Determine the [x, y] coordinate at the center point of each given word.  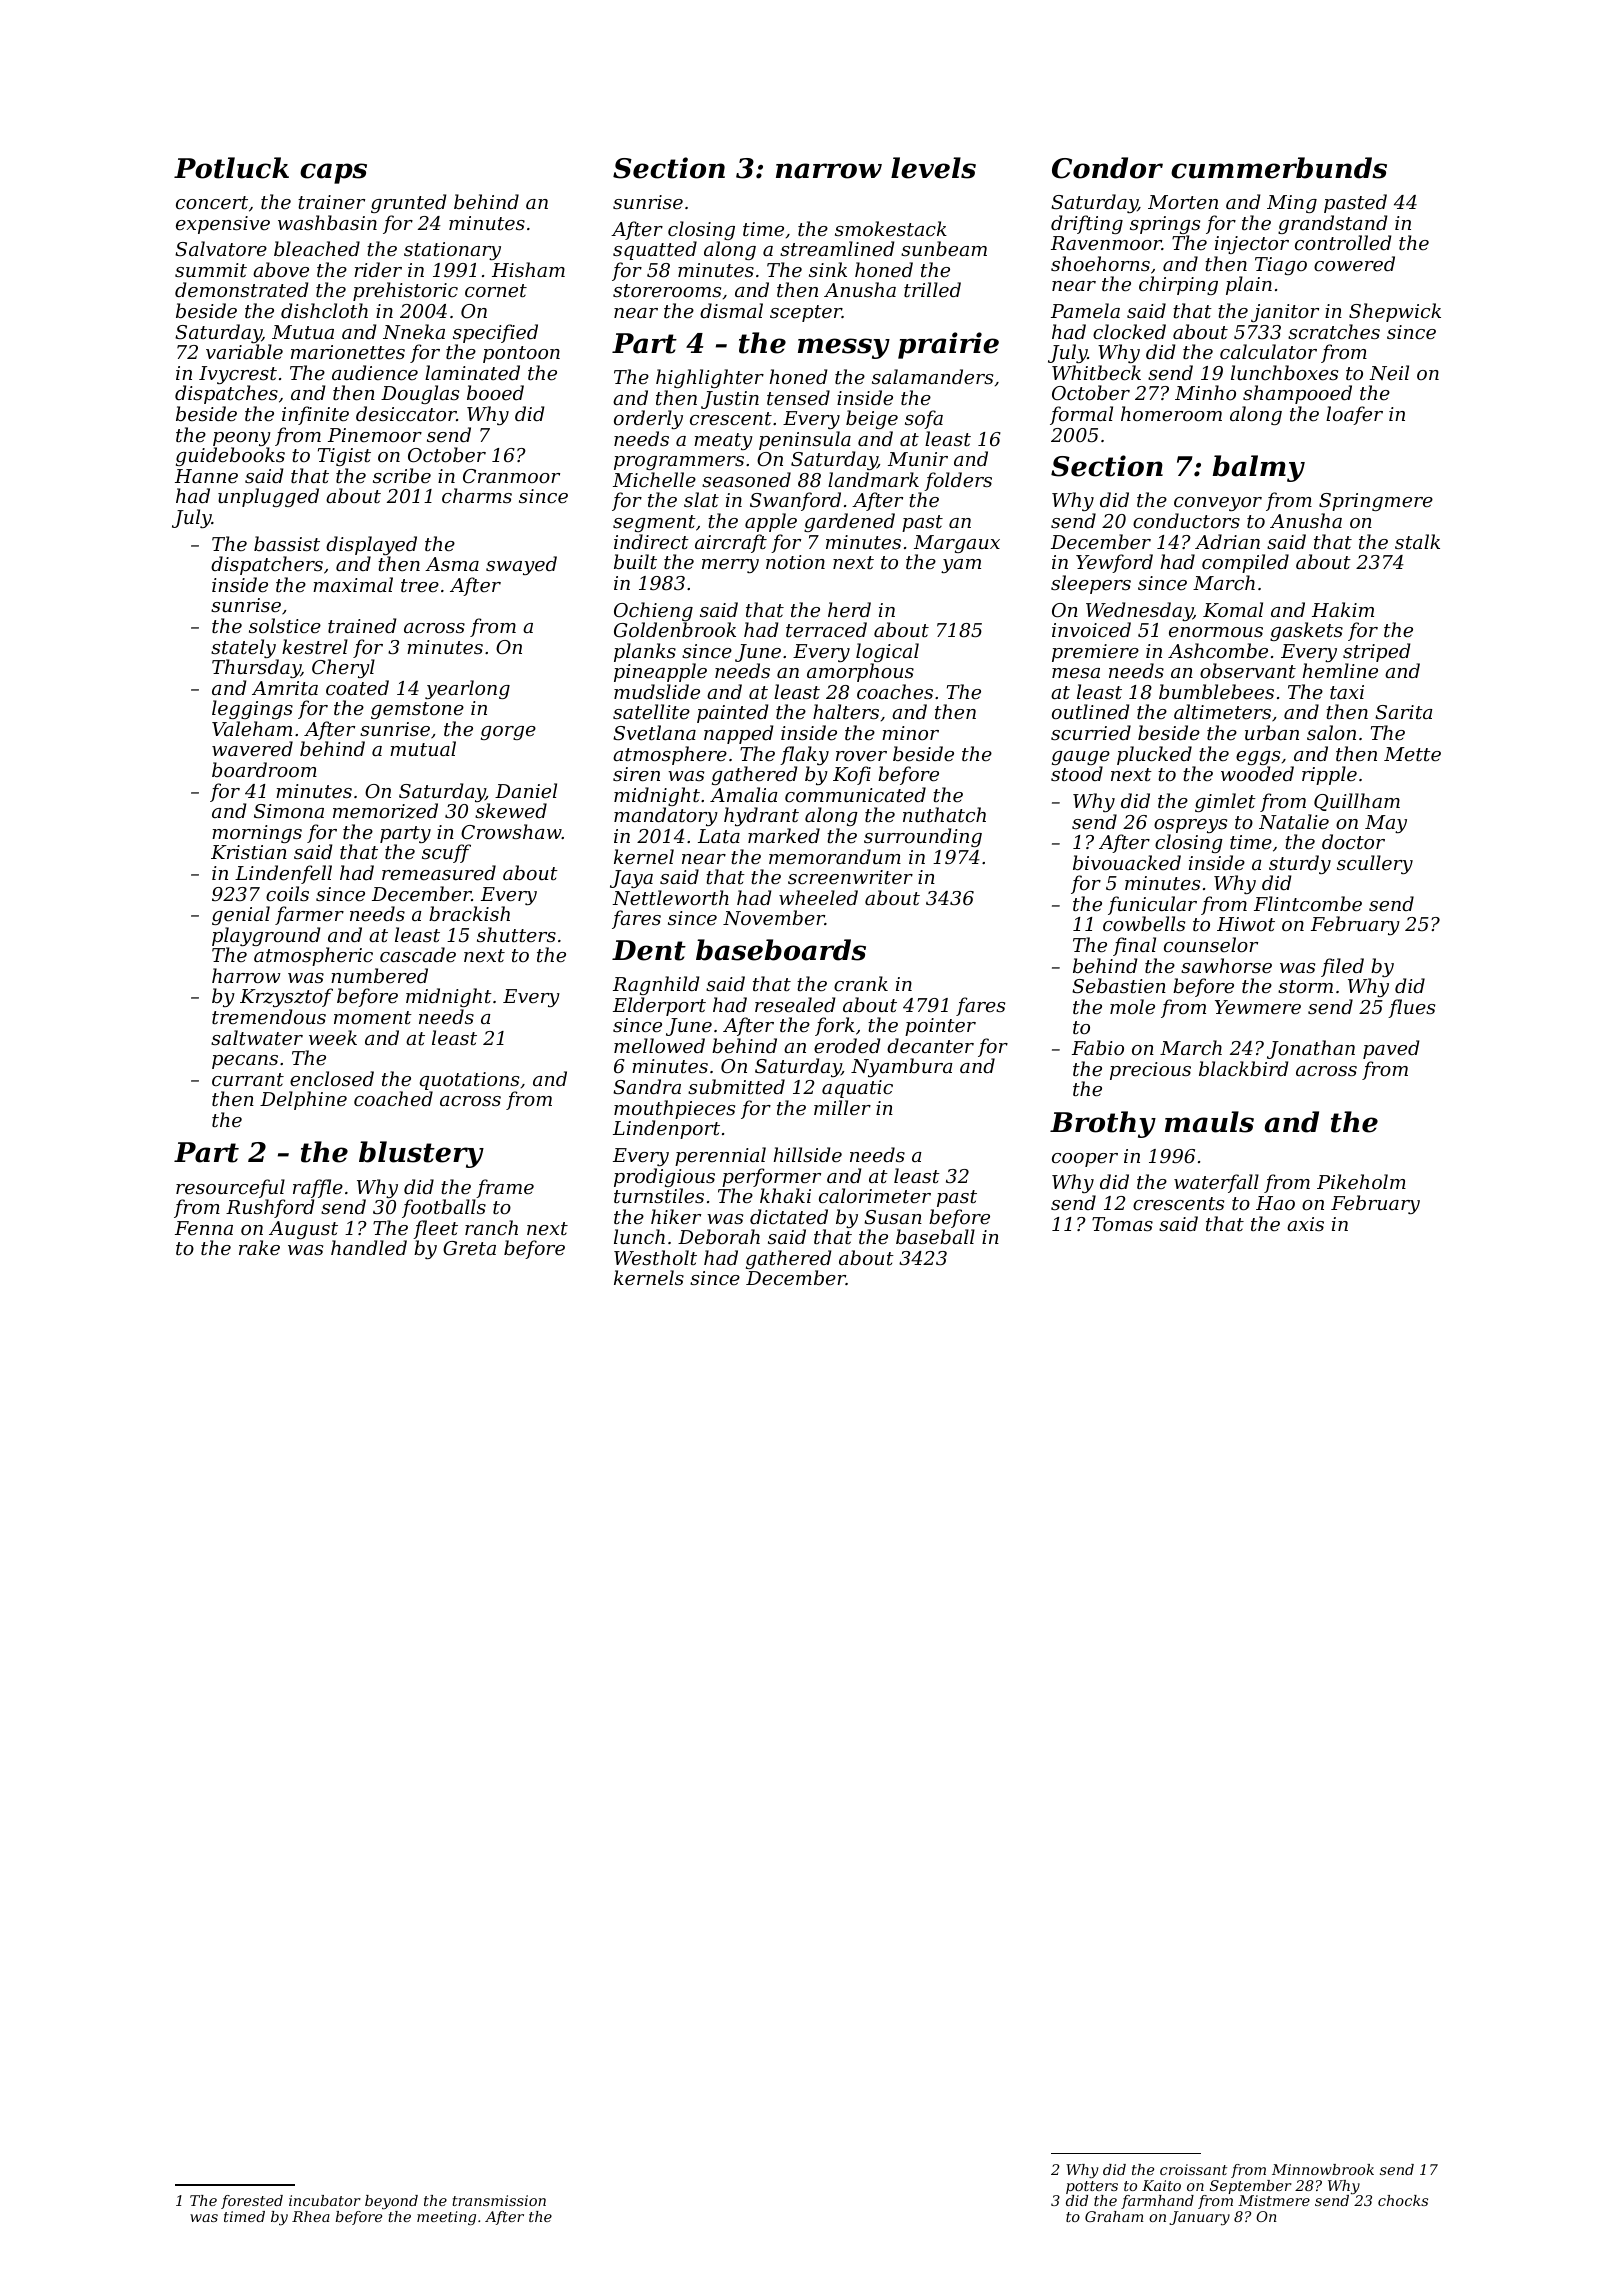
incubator [325, 2200]
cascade [418, 954]
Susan [893, 1217]
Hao [1275, 1203]
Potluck [231, 168]
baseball [935, 1236]
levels [933, 168]
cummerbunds [1279, 168]
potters [1092, 2187]
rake [259, 1247]
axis [1305, 1224]
